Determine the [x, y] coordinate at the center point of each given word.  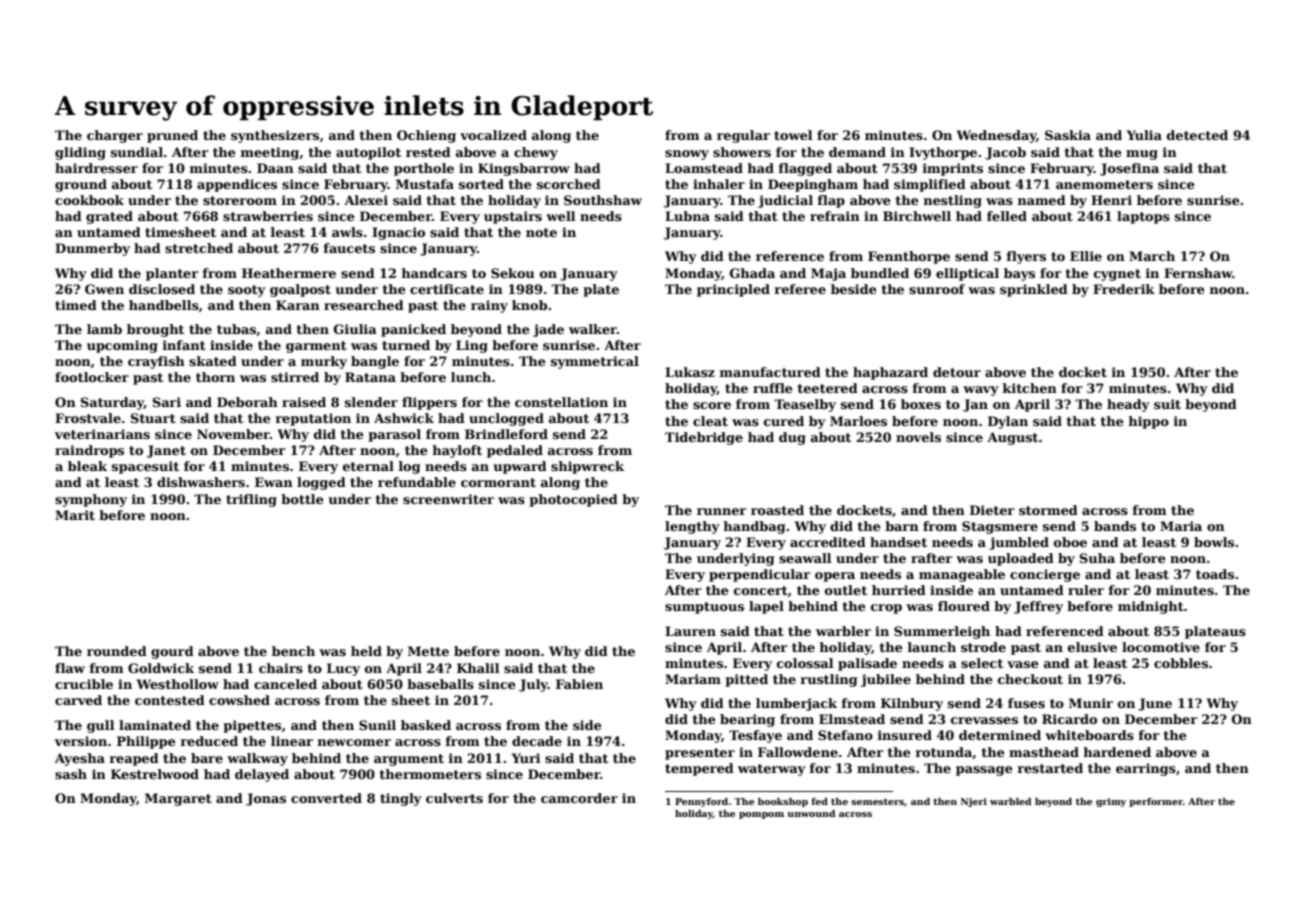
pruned [172, 136]
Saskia [1068, 135]
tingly [401, 799]
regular [743, 136]
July [533, 685]
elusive [1092, 647]
